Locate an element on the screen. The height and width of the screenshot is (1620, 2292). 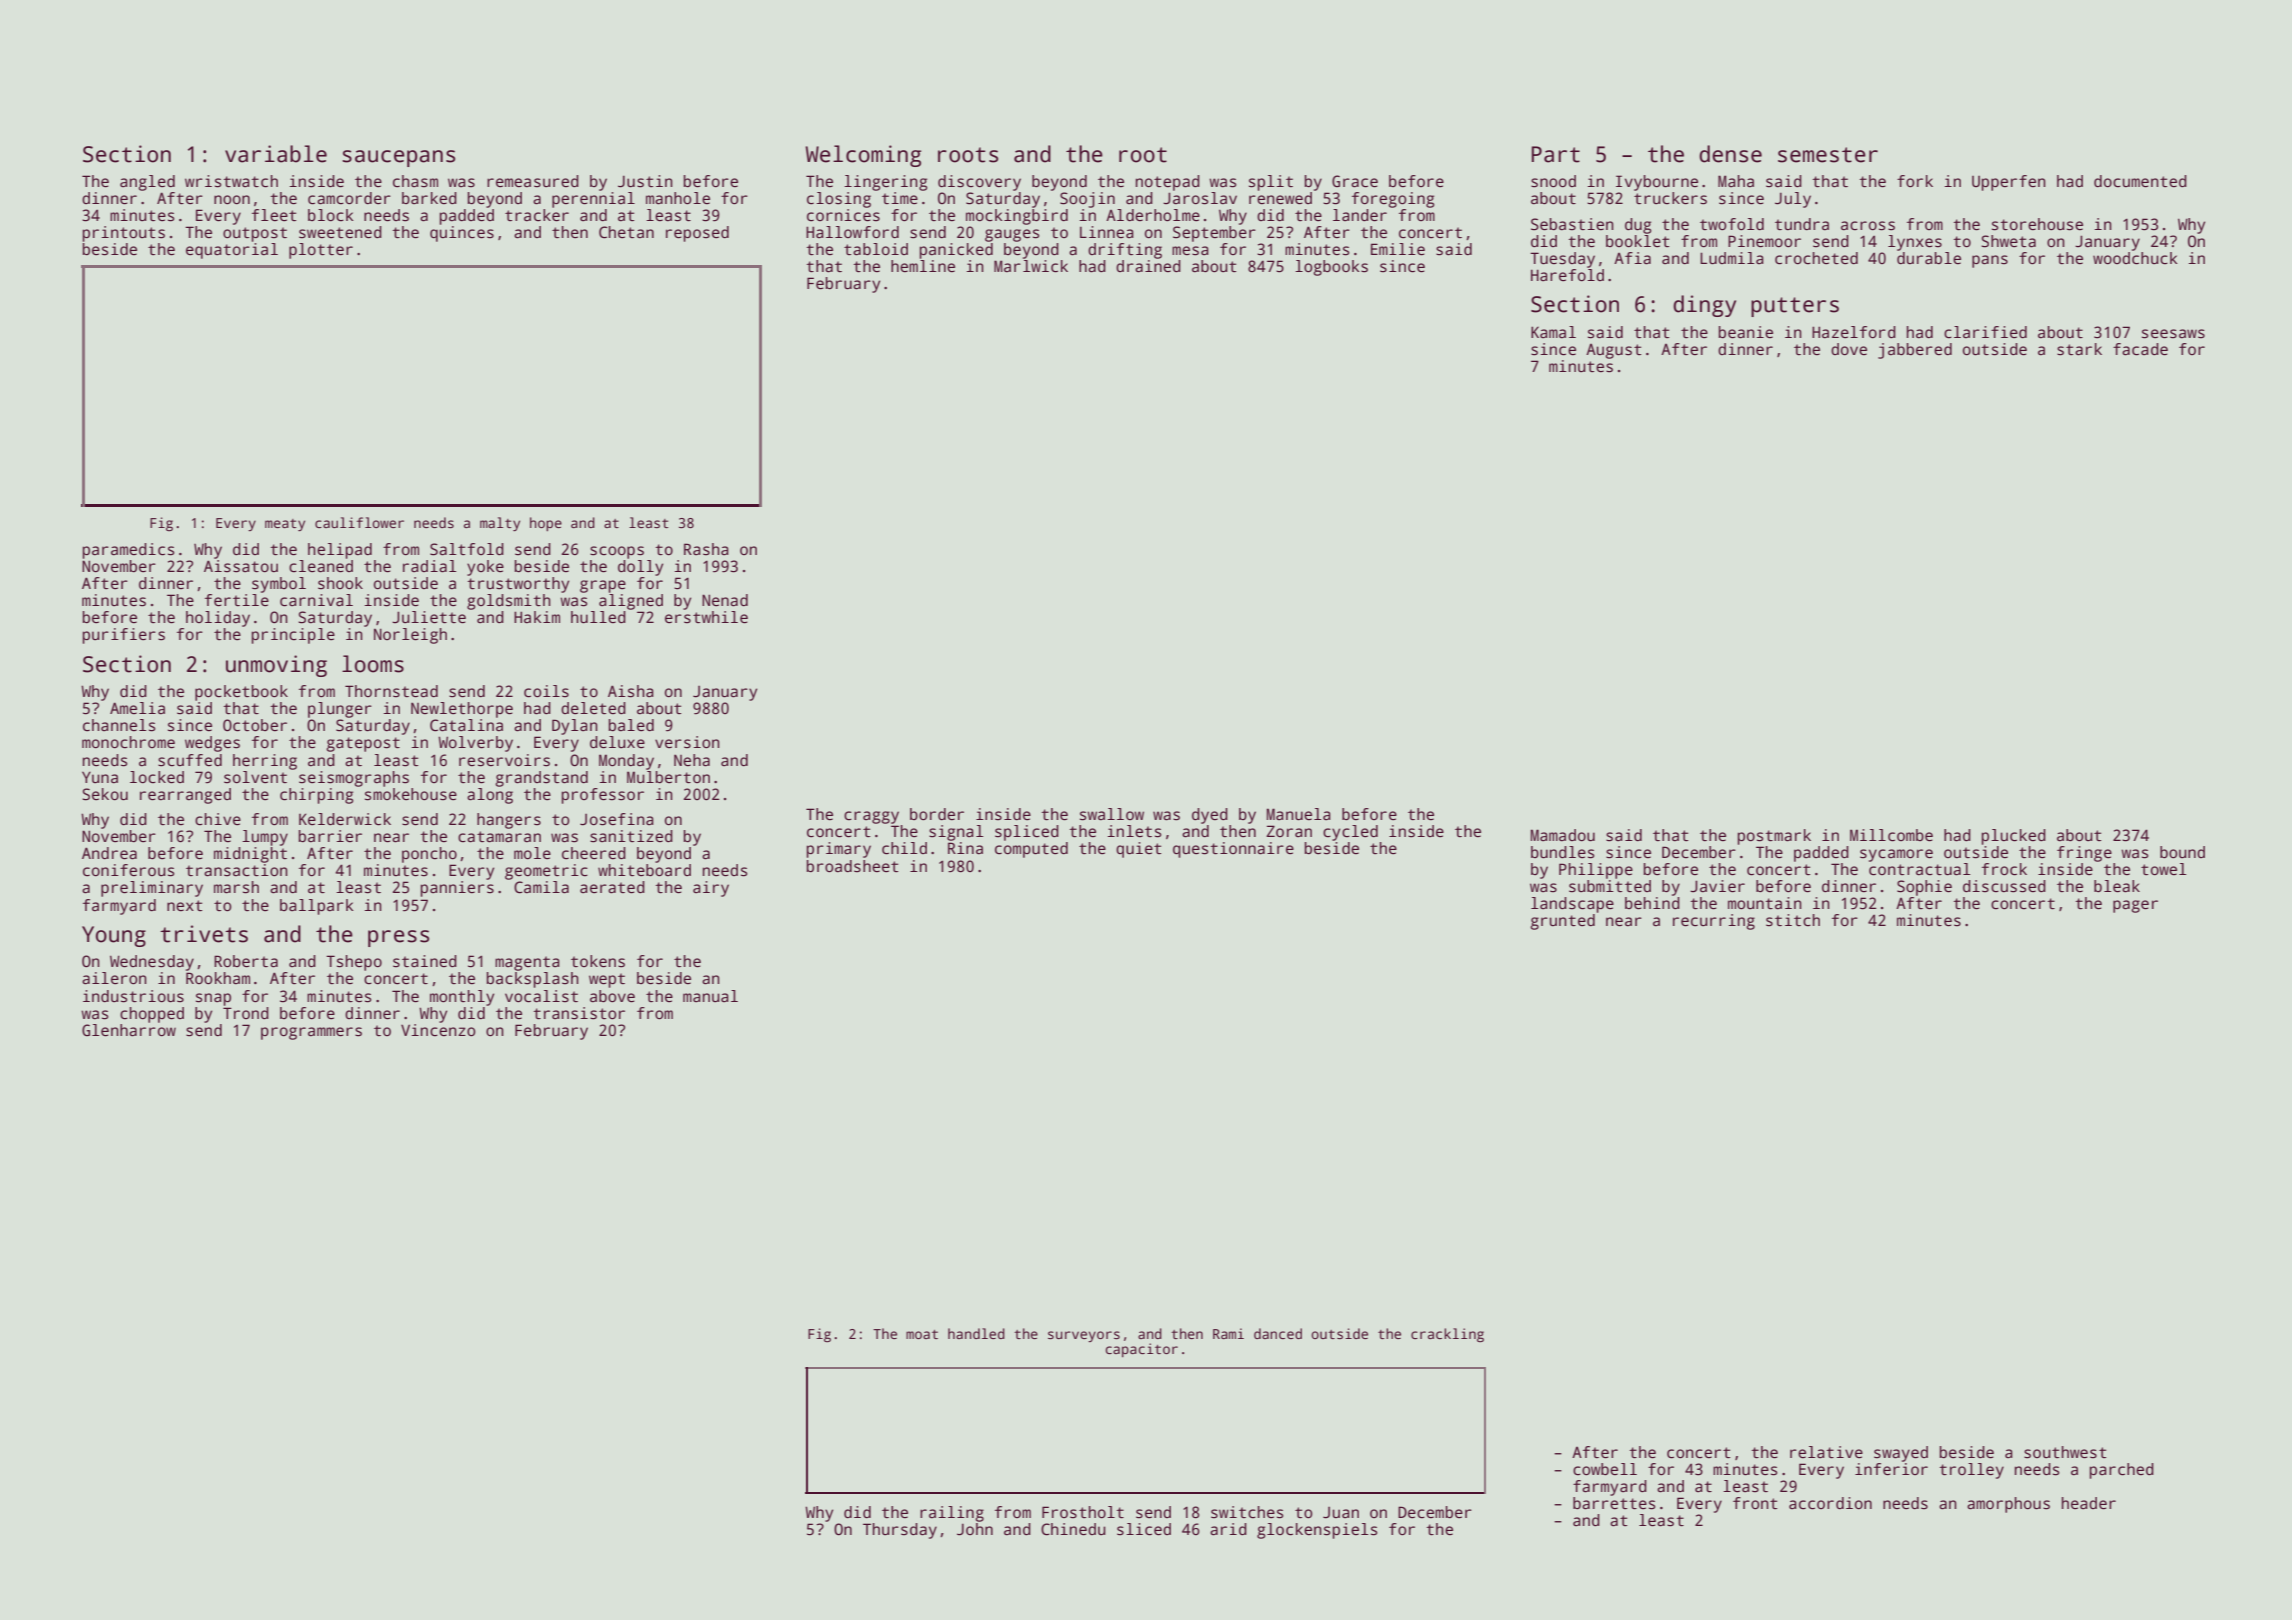
Thursday is located at coordinates (900, 1531).
